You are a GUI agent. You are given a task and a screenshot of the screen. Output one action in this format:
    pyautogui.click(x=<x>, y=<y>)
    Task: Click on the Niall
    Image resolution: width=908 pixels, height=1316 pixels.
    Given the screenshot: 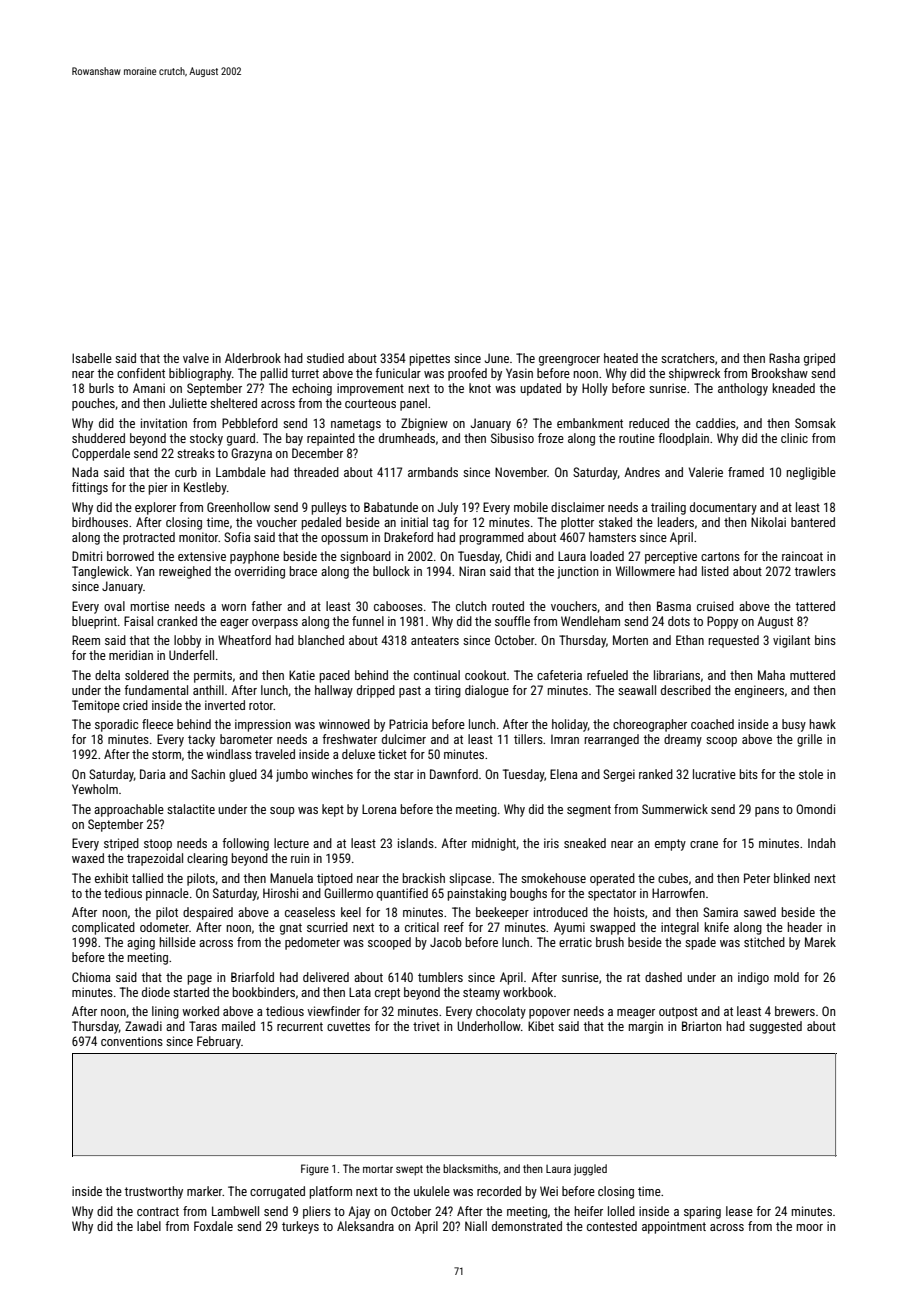 What is the action you would take?
    pyautogui.click(x=476, y=1226)
